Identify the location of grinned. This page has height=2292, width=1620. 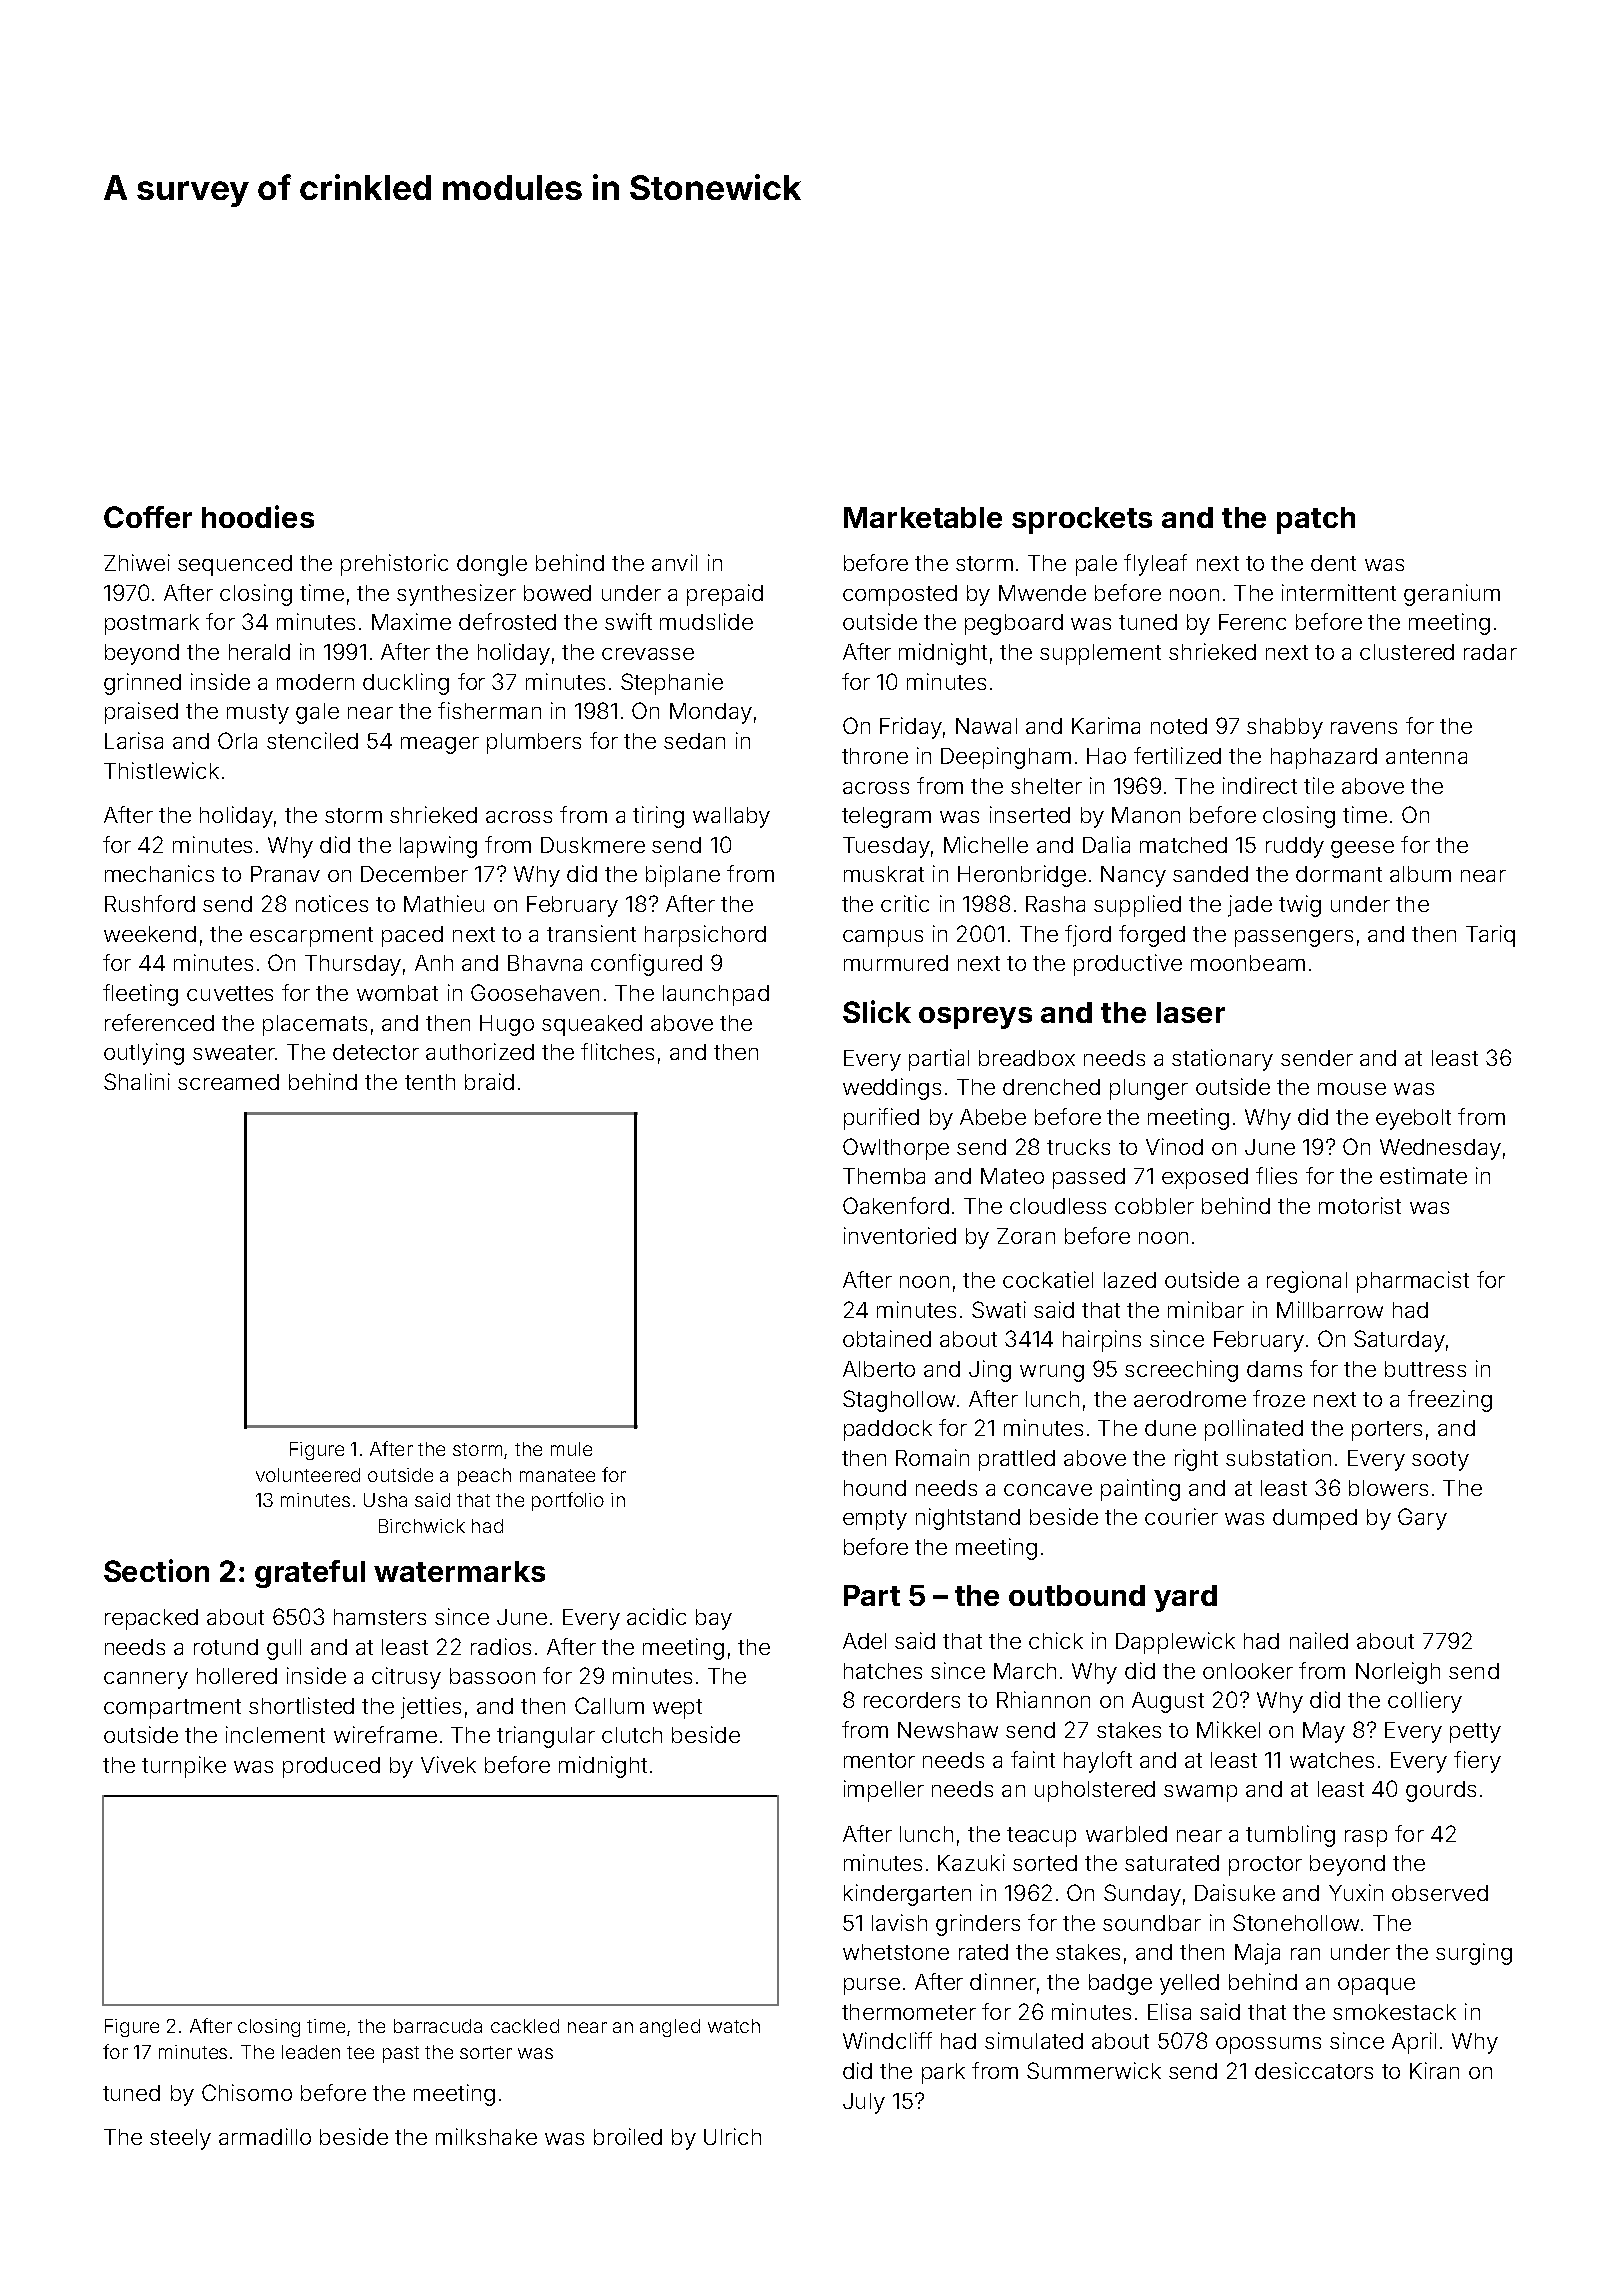
(142, 684).
